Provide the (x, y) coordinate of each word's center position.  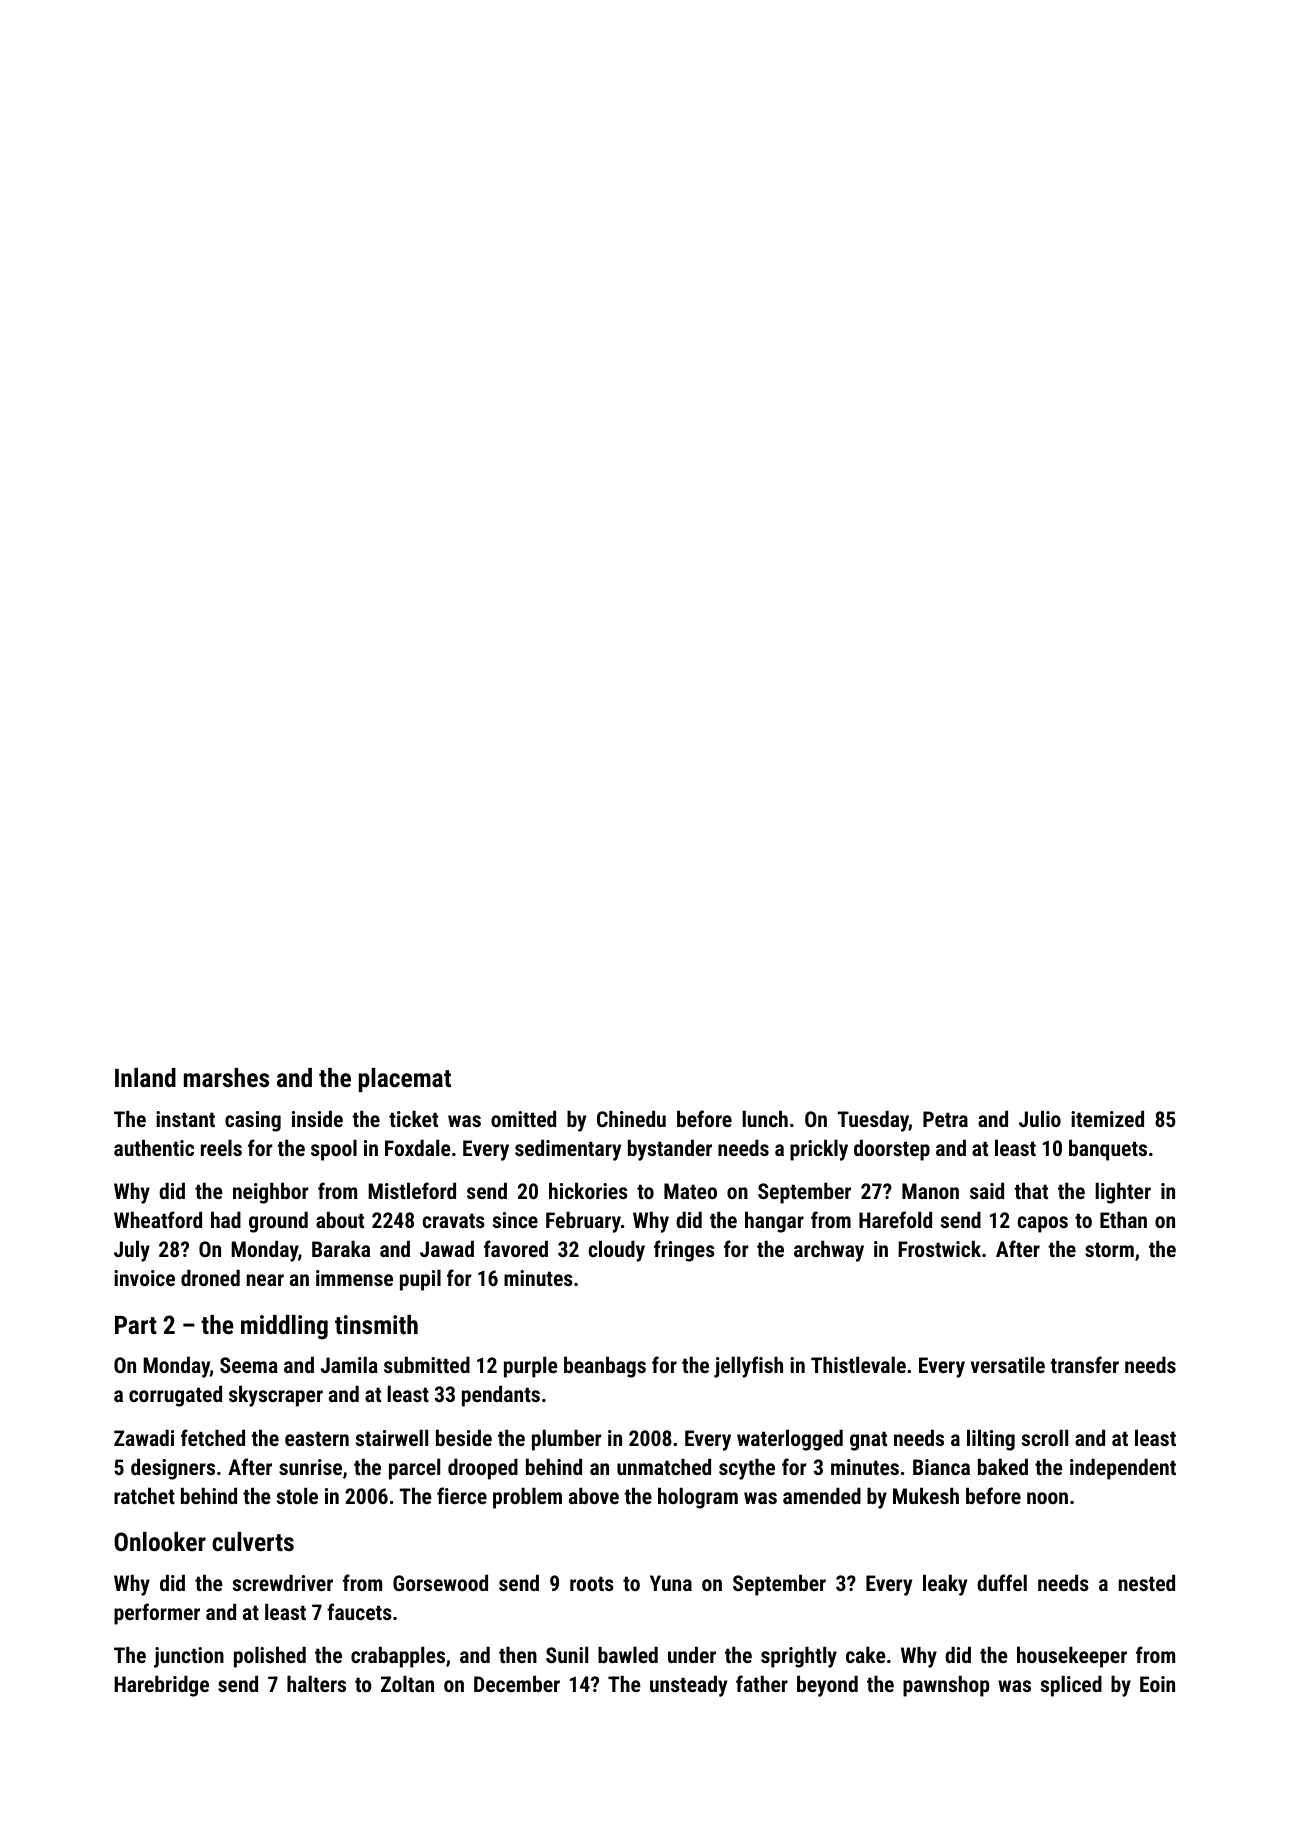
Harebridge (161, 1686)
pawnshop (946, 1686)
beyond (827, 1686)
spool (334, 1150)
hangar (774, 1222)
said (987, 1190)
